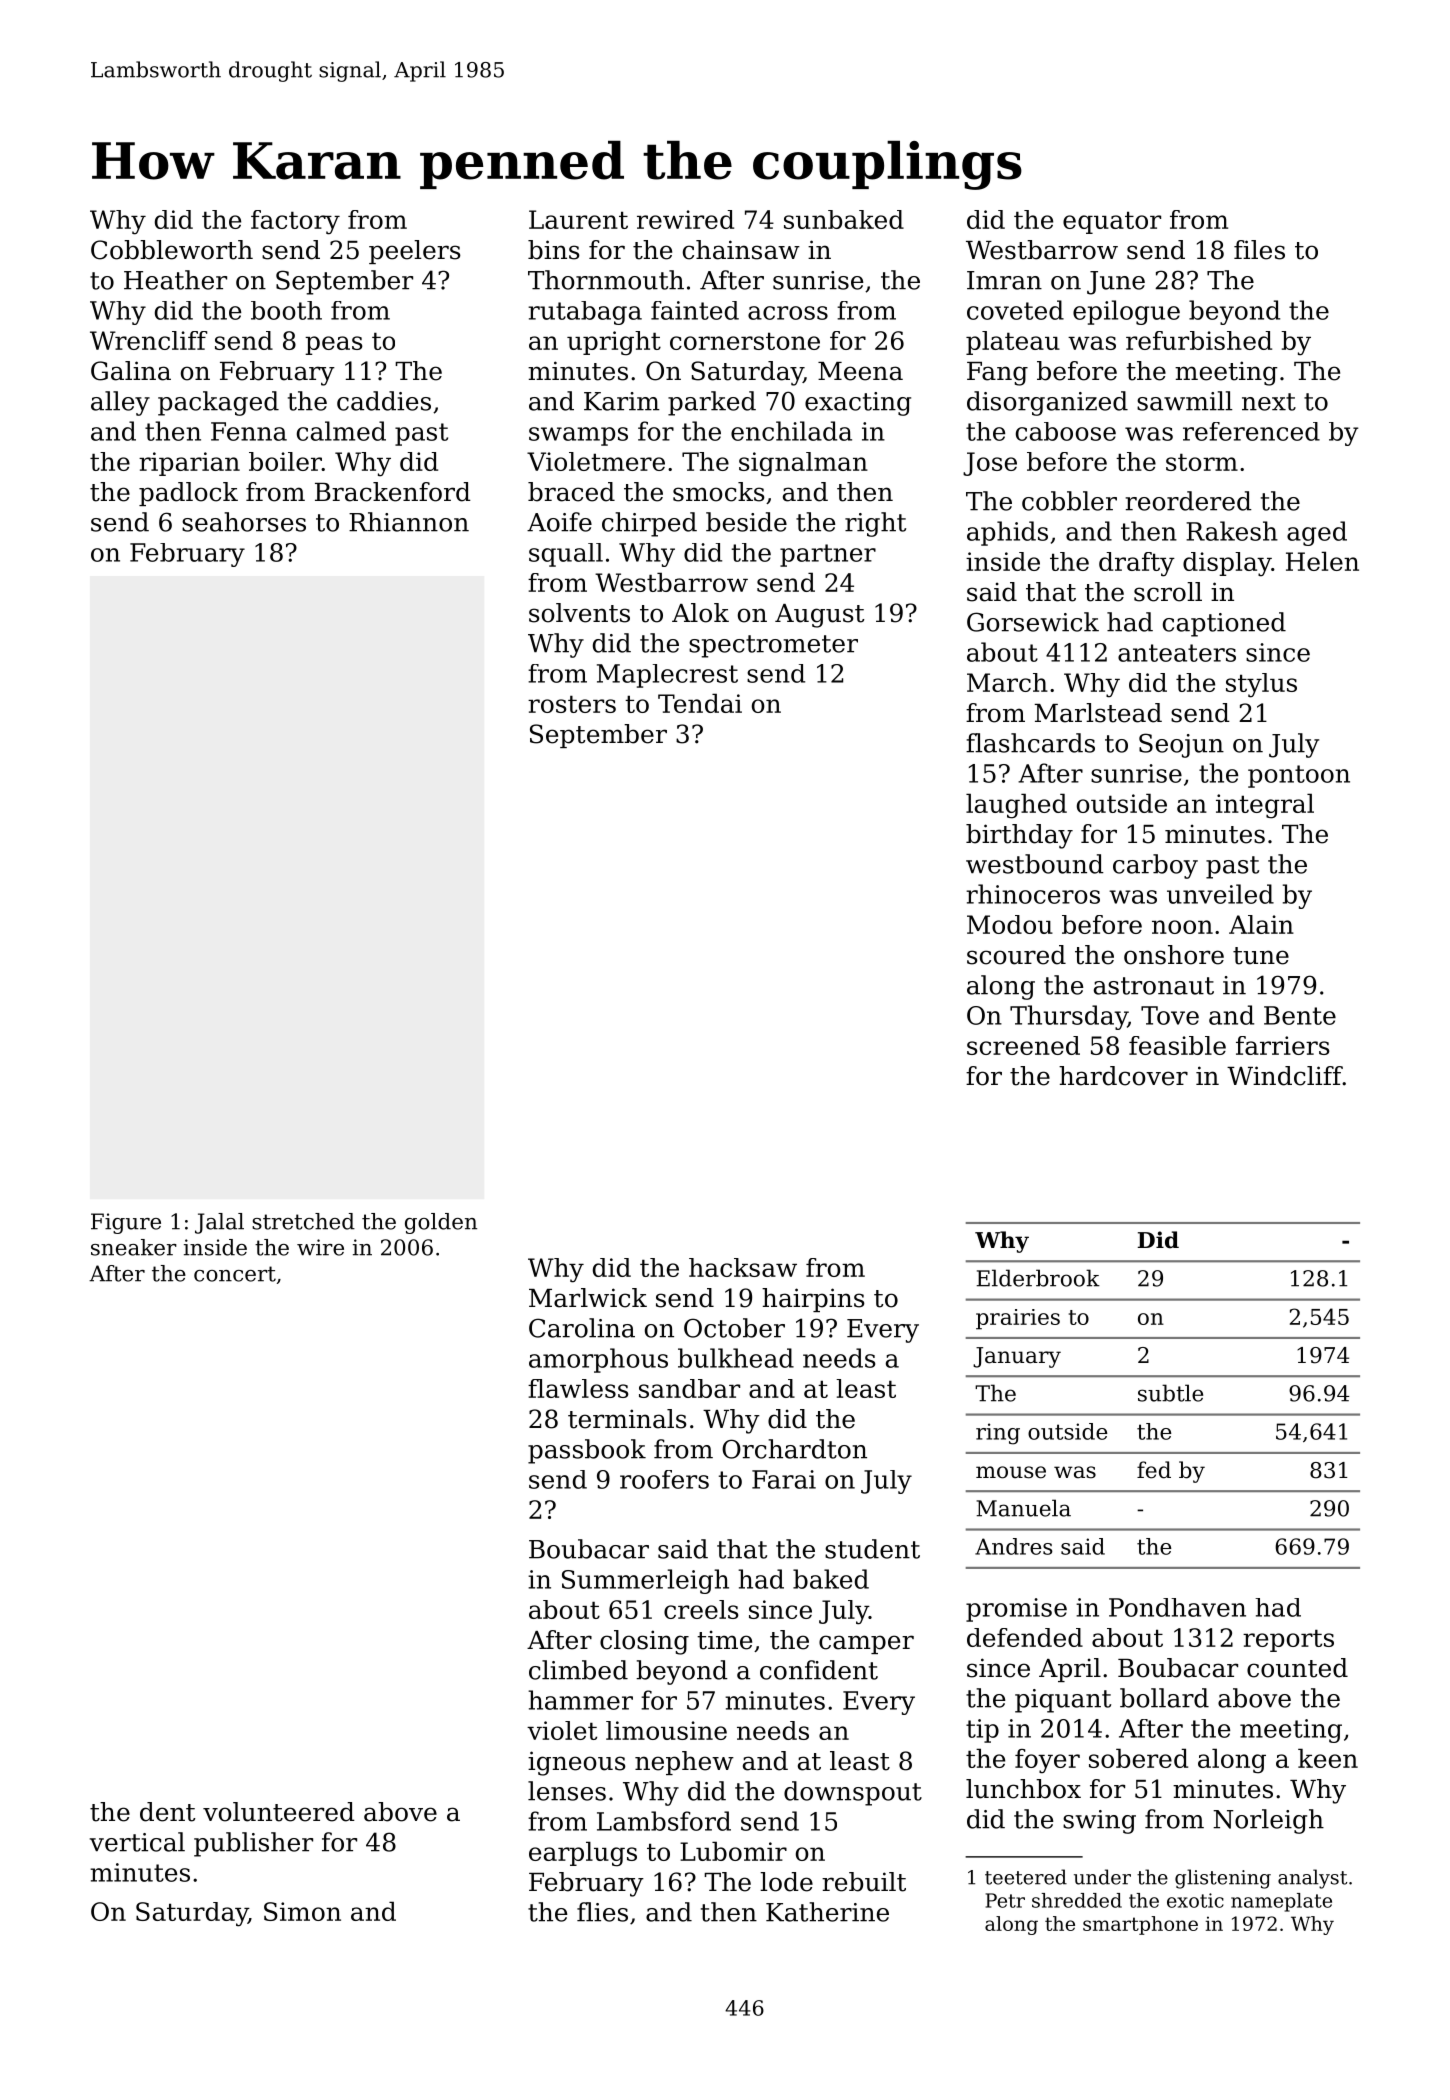  What do you see at coordinates (219, 1223) in the image?
I see `Jalal` at bounding box center [219, 1223].
